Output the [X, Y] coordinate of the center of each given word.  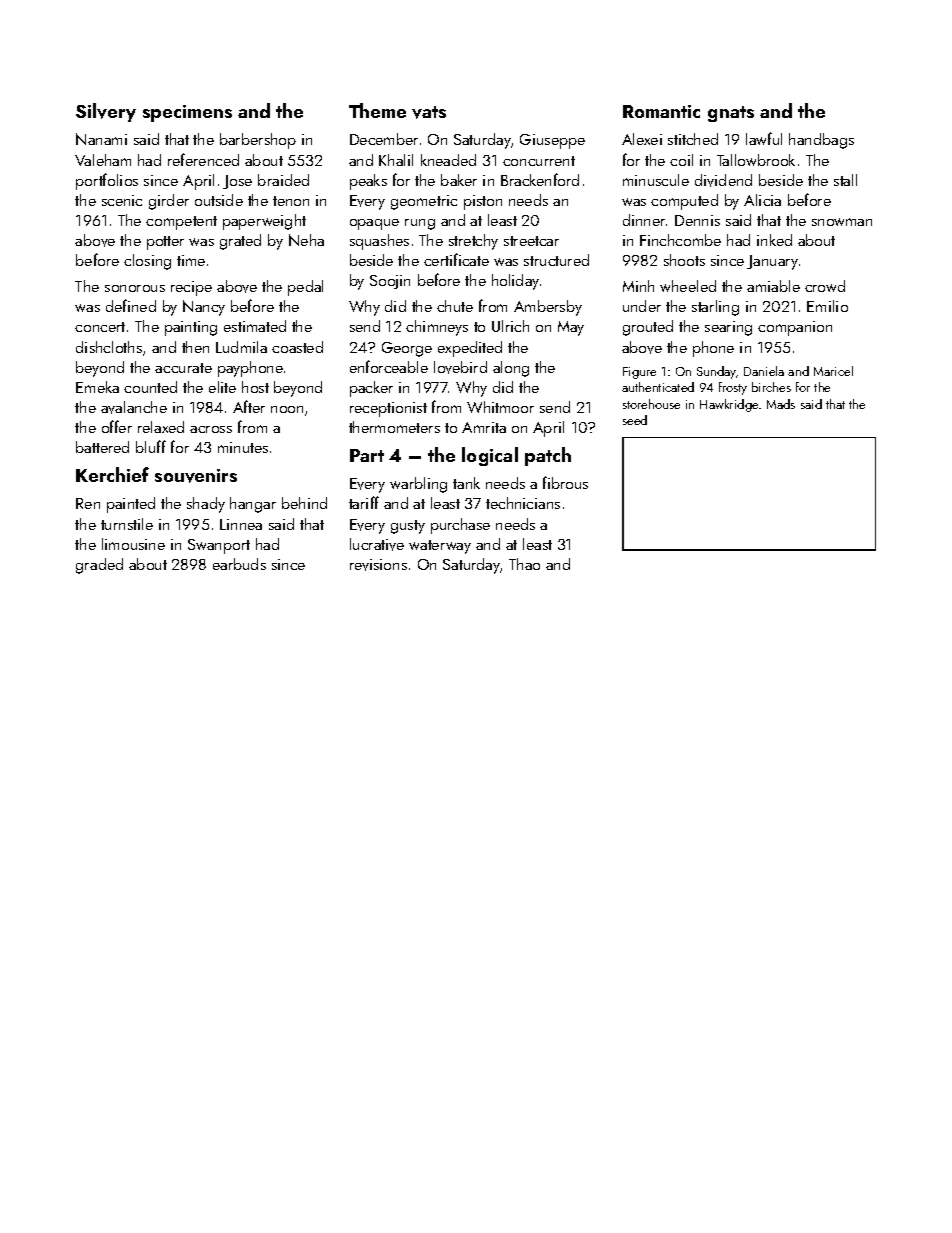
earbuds [239, 564]
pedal [305, 288]
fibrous [565, 482]
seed [635, 420]
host [255, 387]
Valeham [103, 160]
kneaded [448, 160]
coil [681, 160]
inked [774, 240]
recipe [191, 288]
